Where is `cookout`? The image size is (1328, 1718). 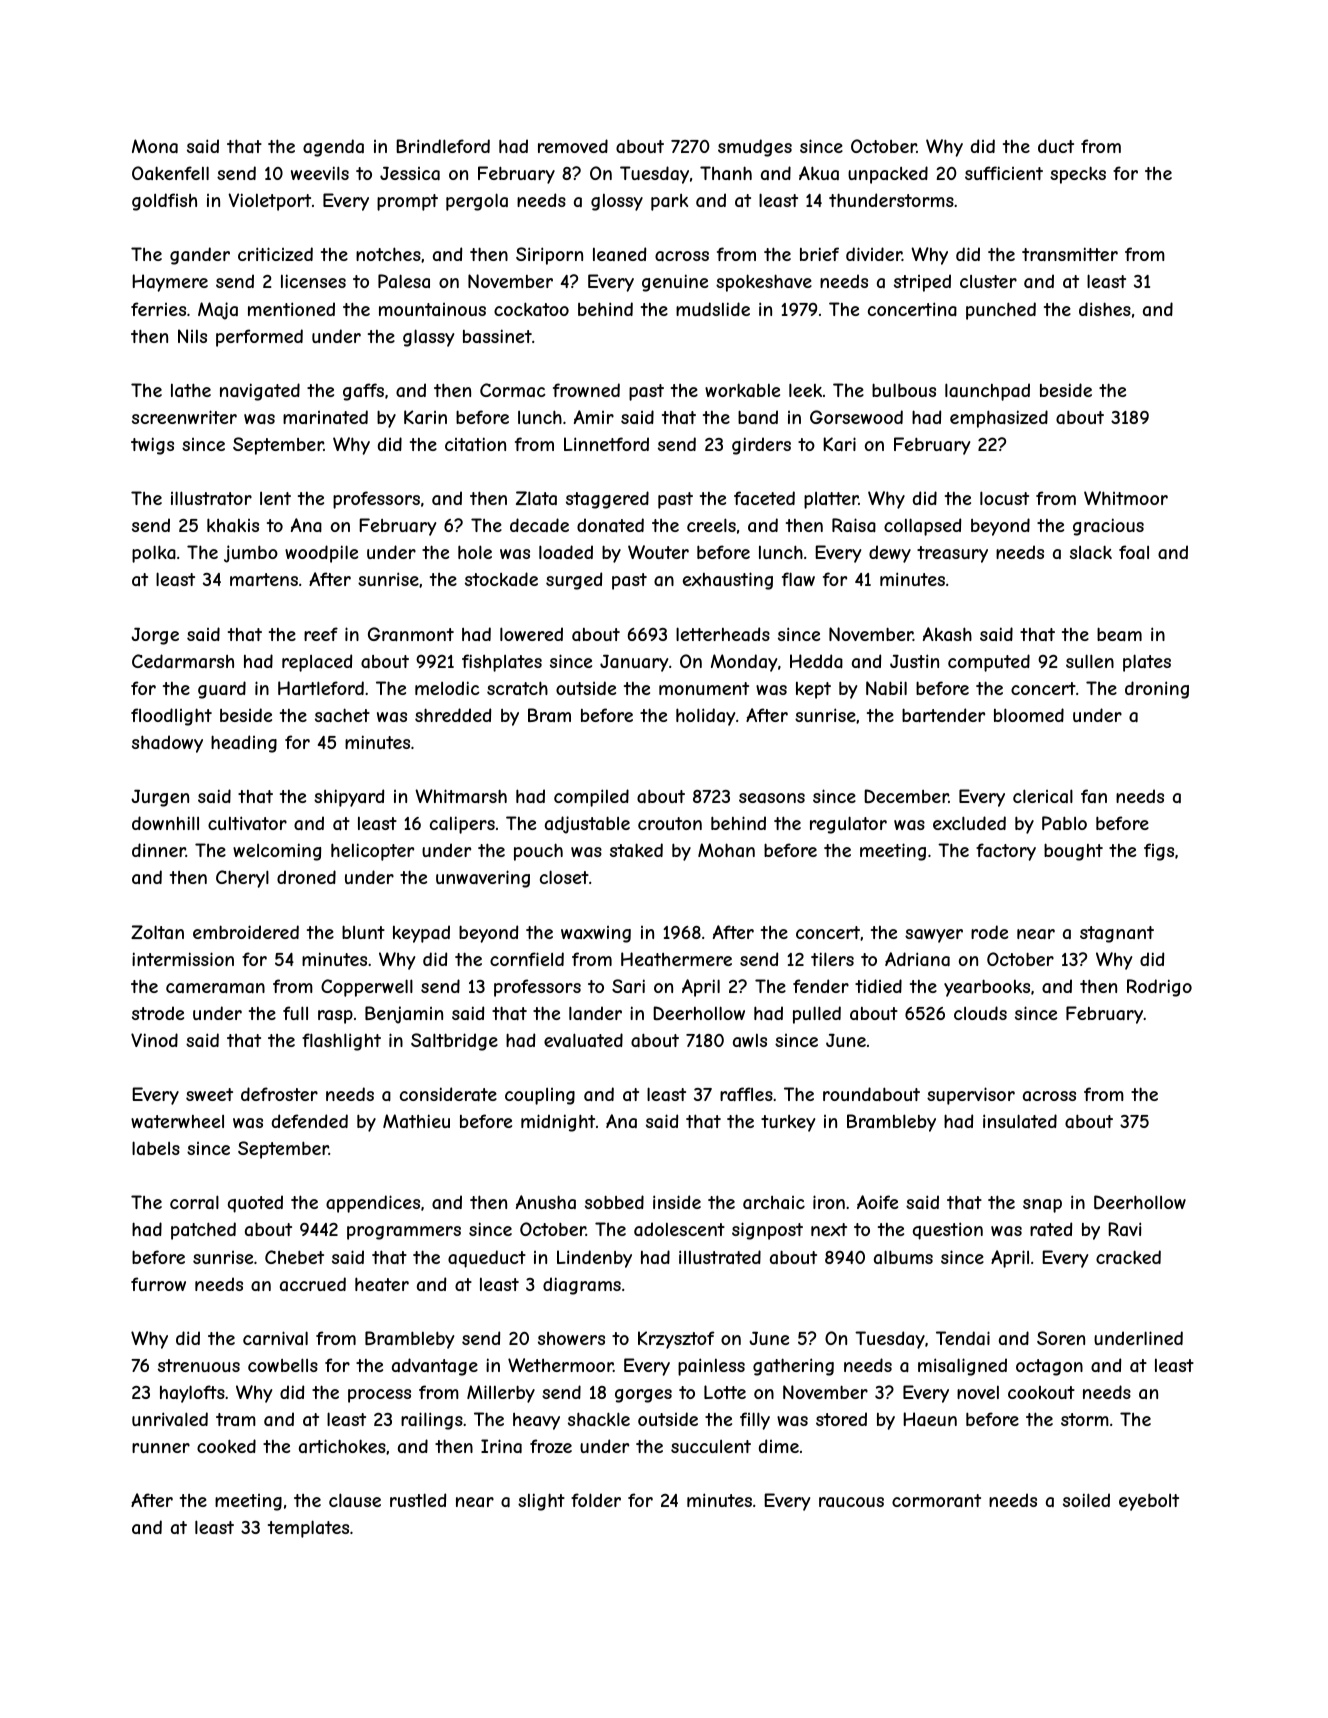
cookout is located at coordinates (1041, 1392).
